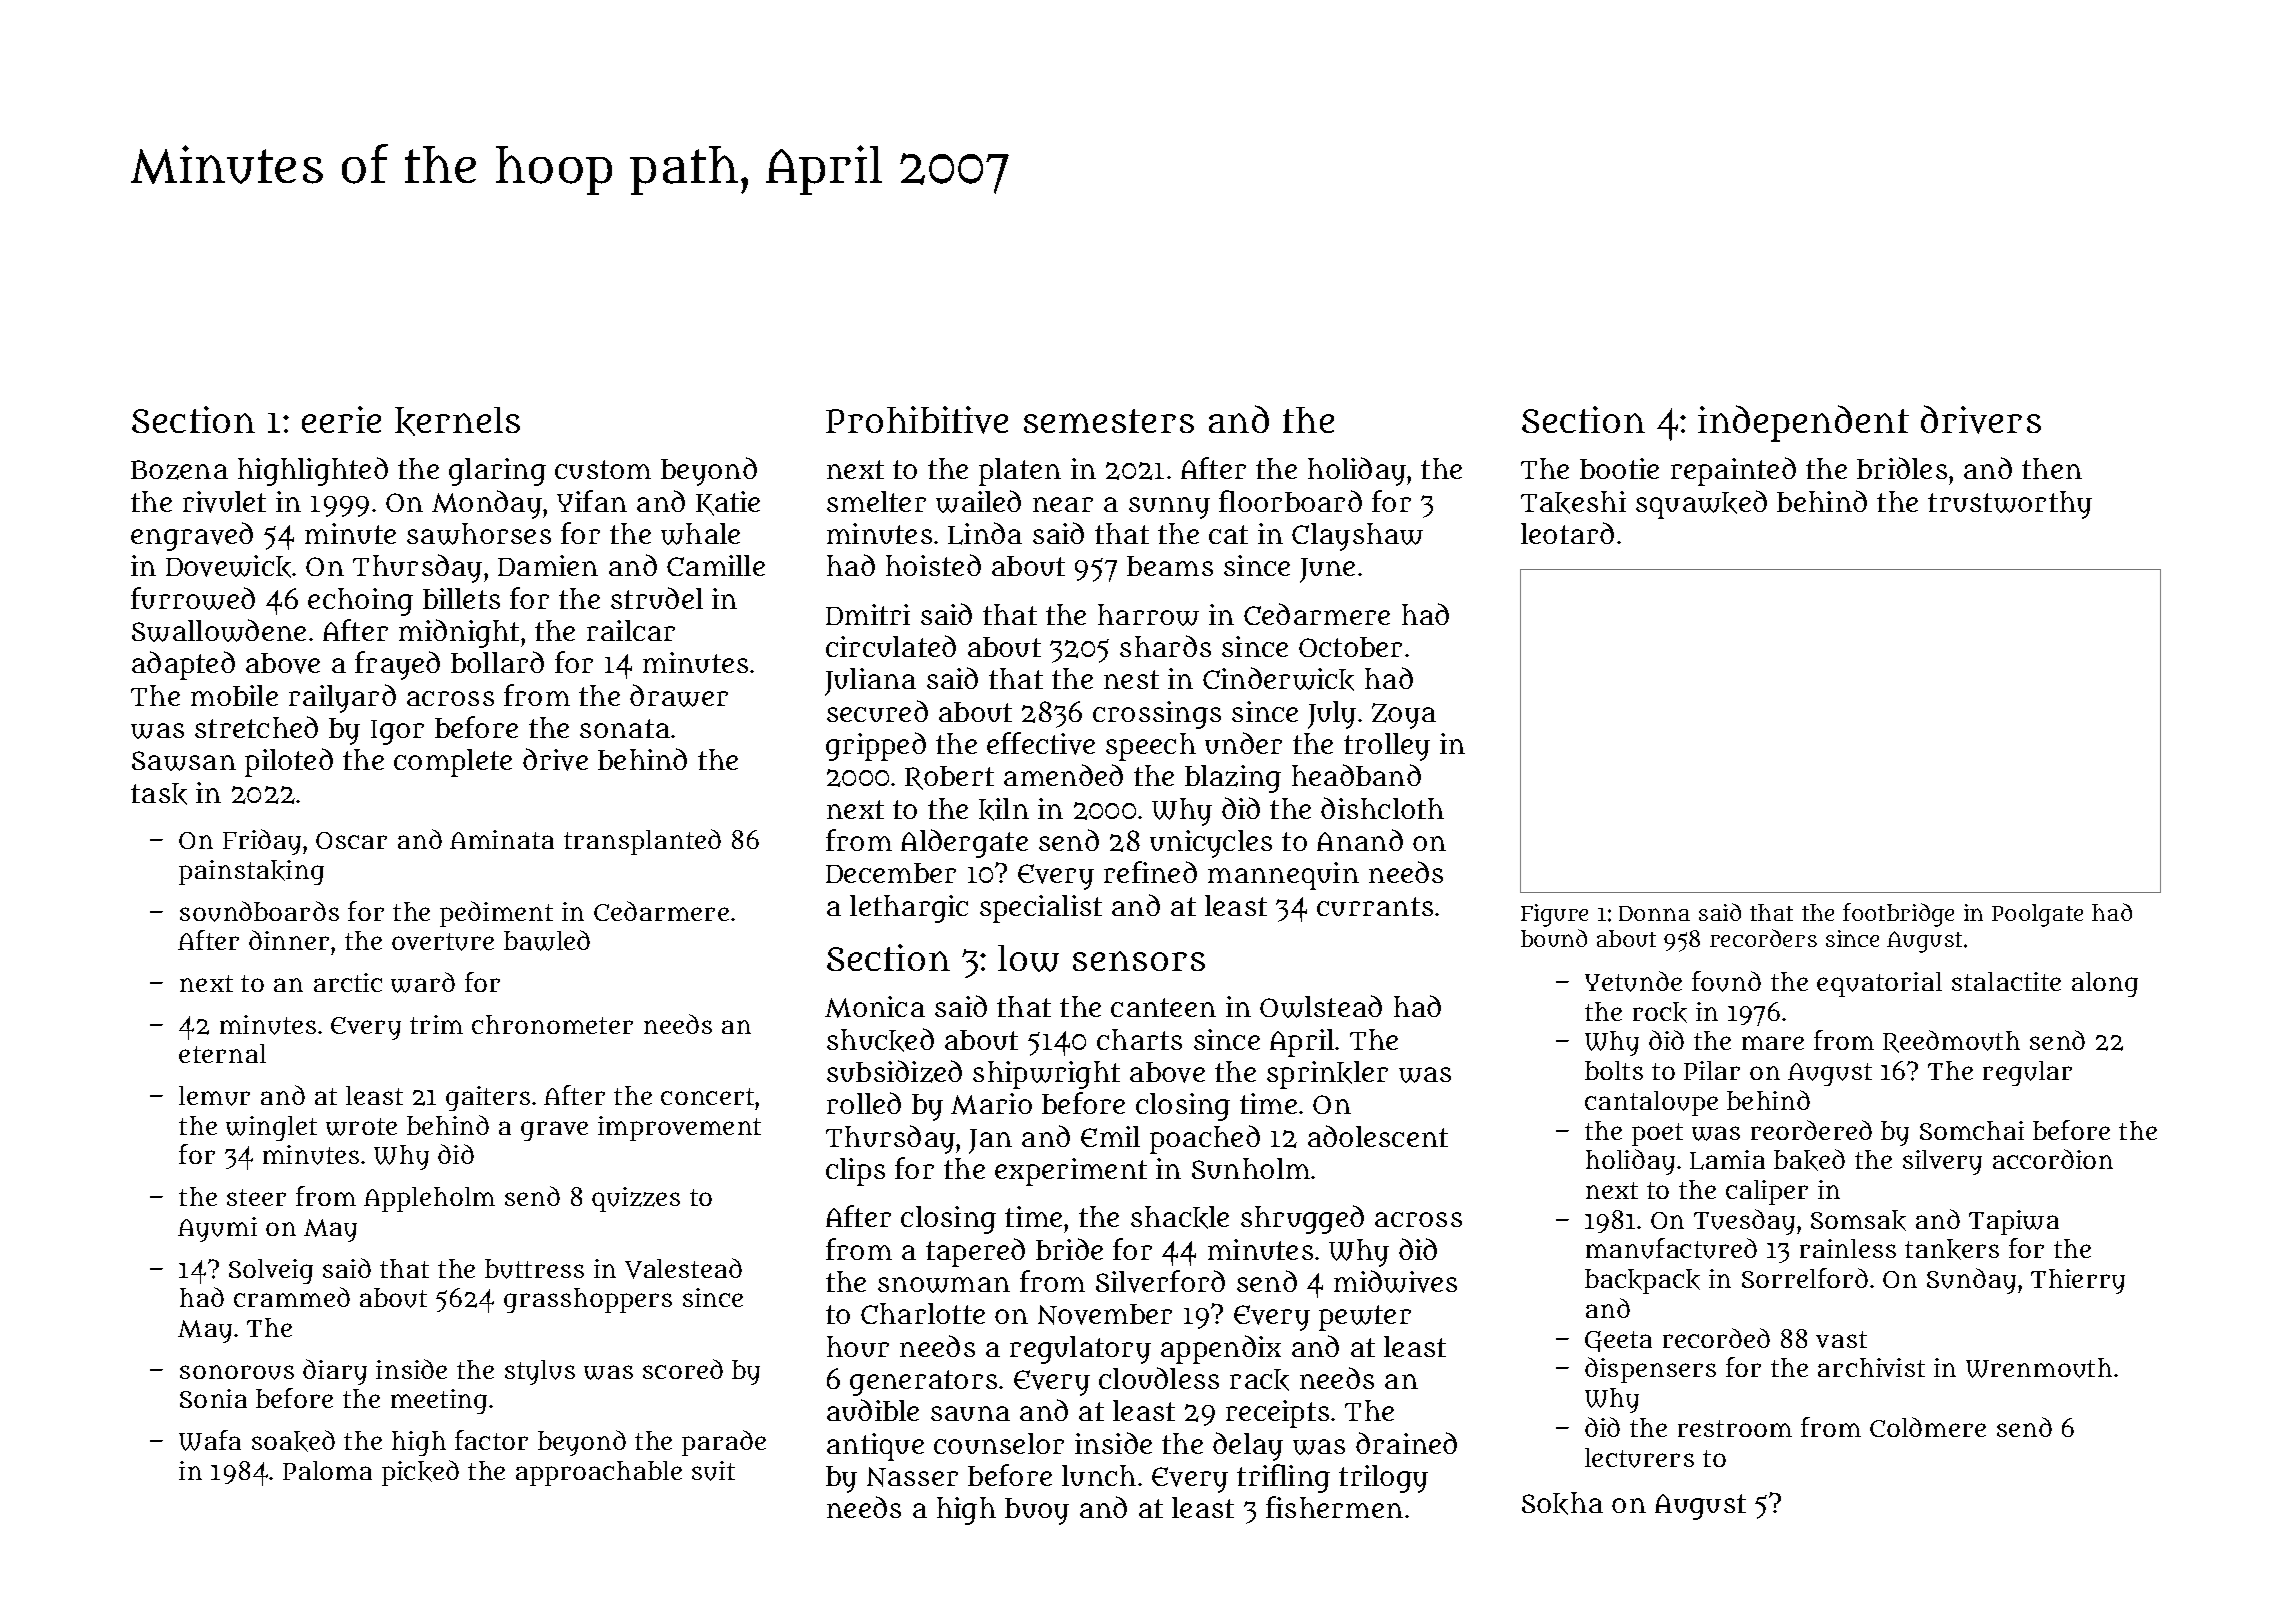 This screenshot has width=2292, height=1620. What do you see at coordinates (1928, 1427) in the screenshot?
I see `Coldmere` at bounding box center [1928, 1427].
